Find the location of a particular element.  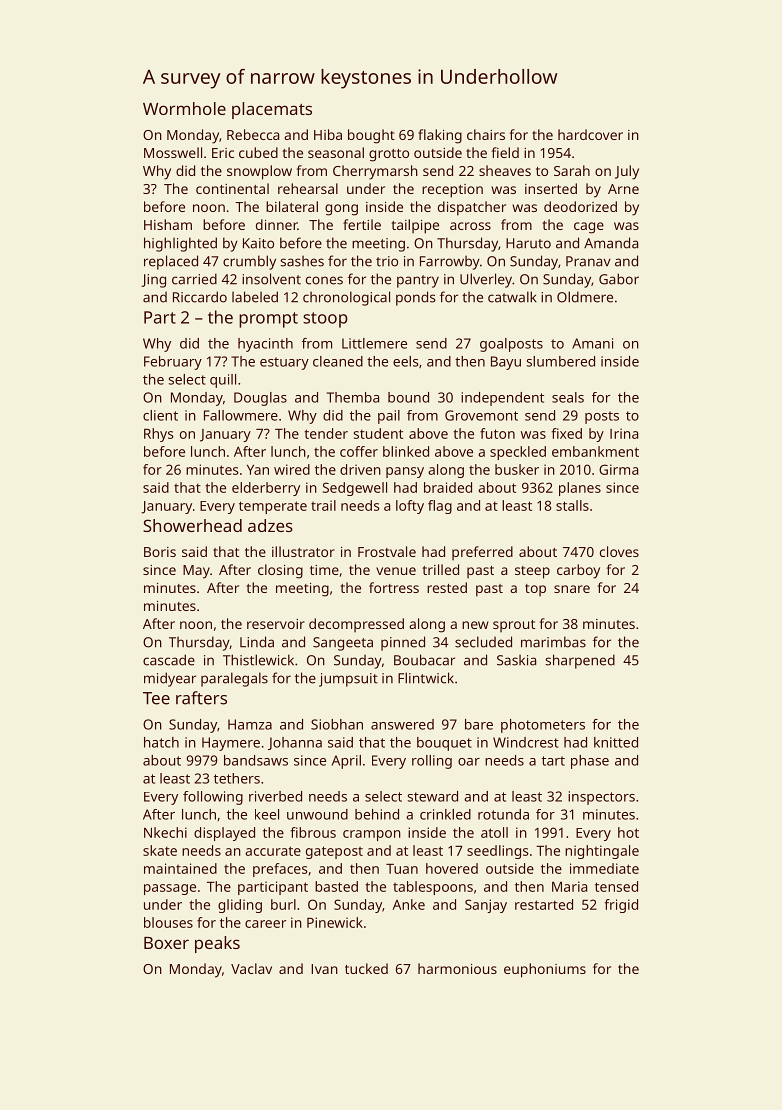

fixed is located at coordinates (566, 433).
